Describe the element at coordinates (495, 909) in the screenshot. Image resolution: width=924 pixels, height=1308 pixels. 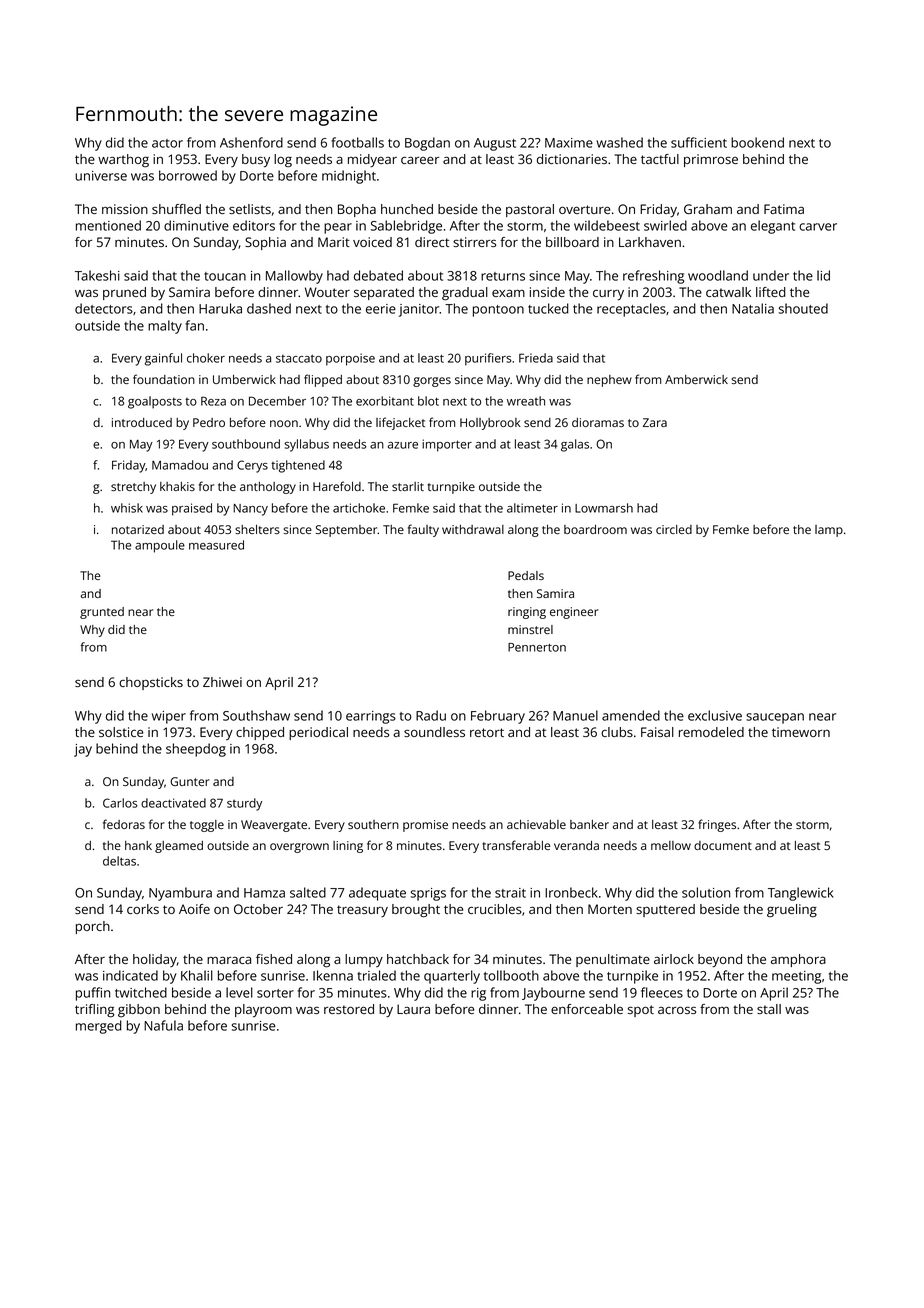
I see `crucibles` at that location.
